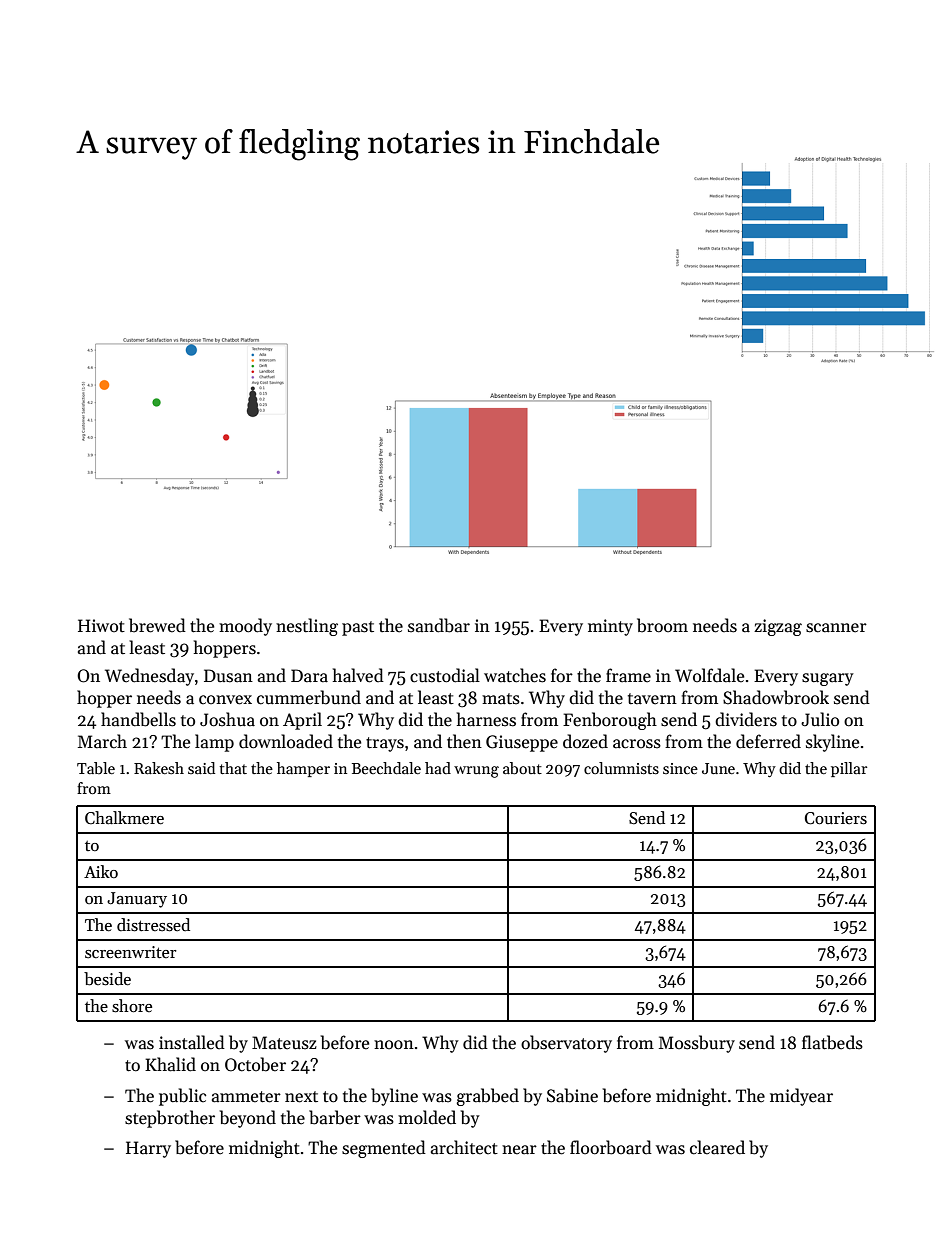  I want to click on distressed, so click(153, 925).
